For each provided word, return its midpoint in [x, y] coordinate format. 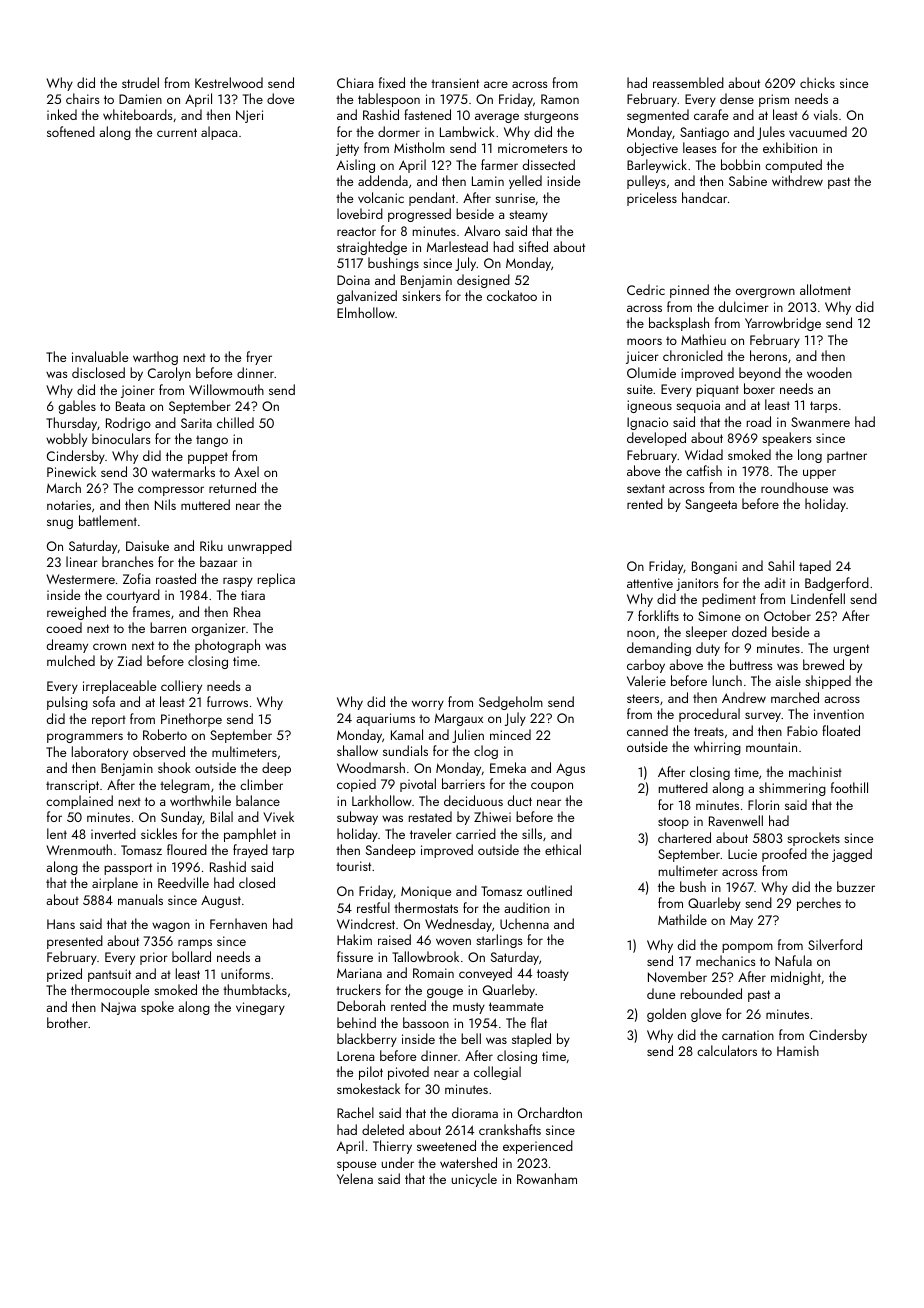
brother [67, 1022]
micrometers [533, 148]
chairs [83, 98]
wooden [829, 372]
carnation [748, 1035]
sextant [646, 488]
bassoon [426, 1022]
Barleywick [657, 166]
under [398, 1162]
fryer [259, 358]
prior [154, 958]
